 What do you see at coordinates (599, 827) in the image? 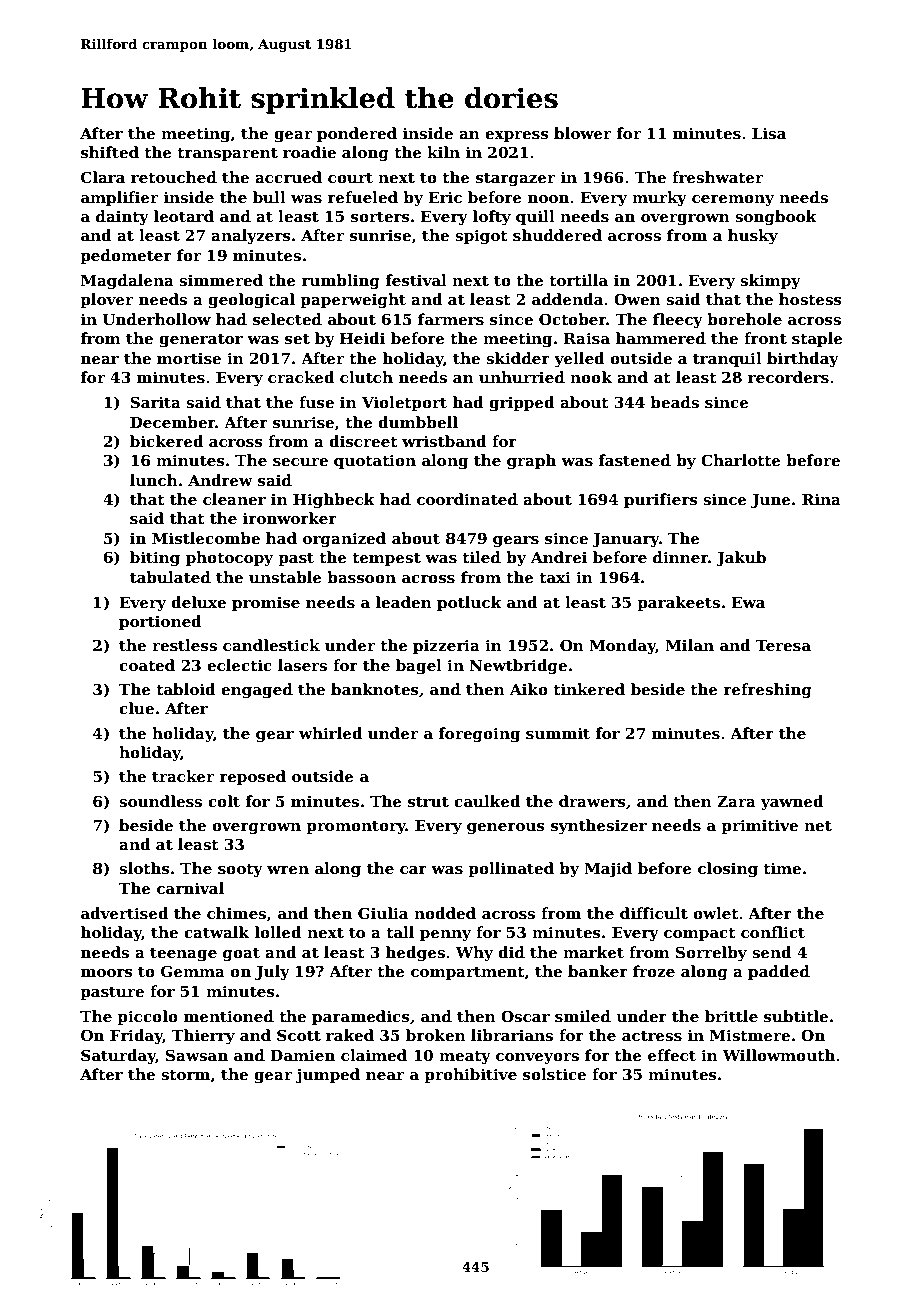
I see `synthesizer` at bounding box center [599, 827].
